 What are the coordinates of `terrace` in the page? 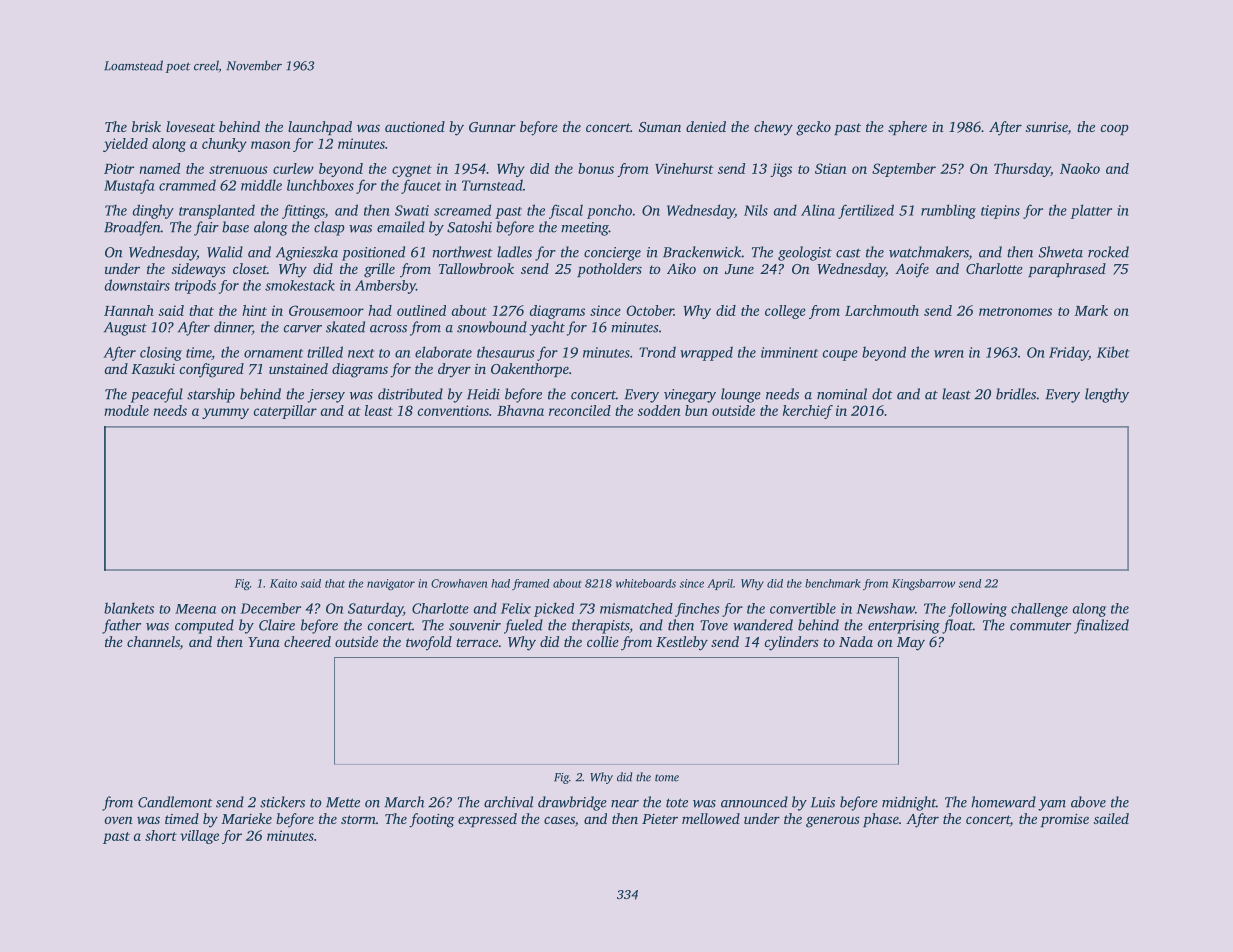 It's located at (477, 642).
